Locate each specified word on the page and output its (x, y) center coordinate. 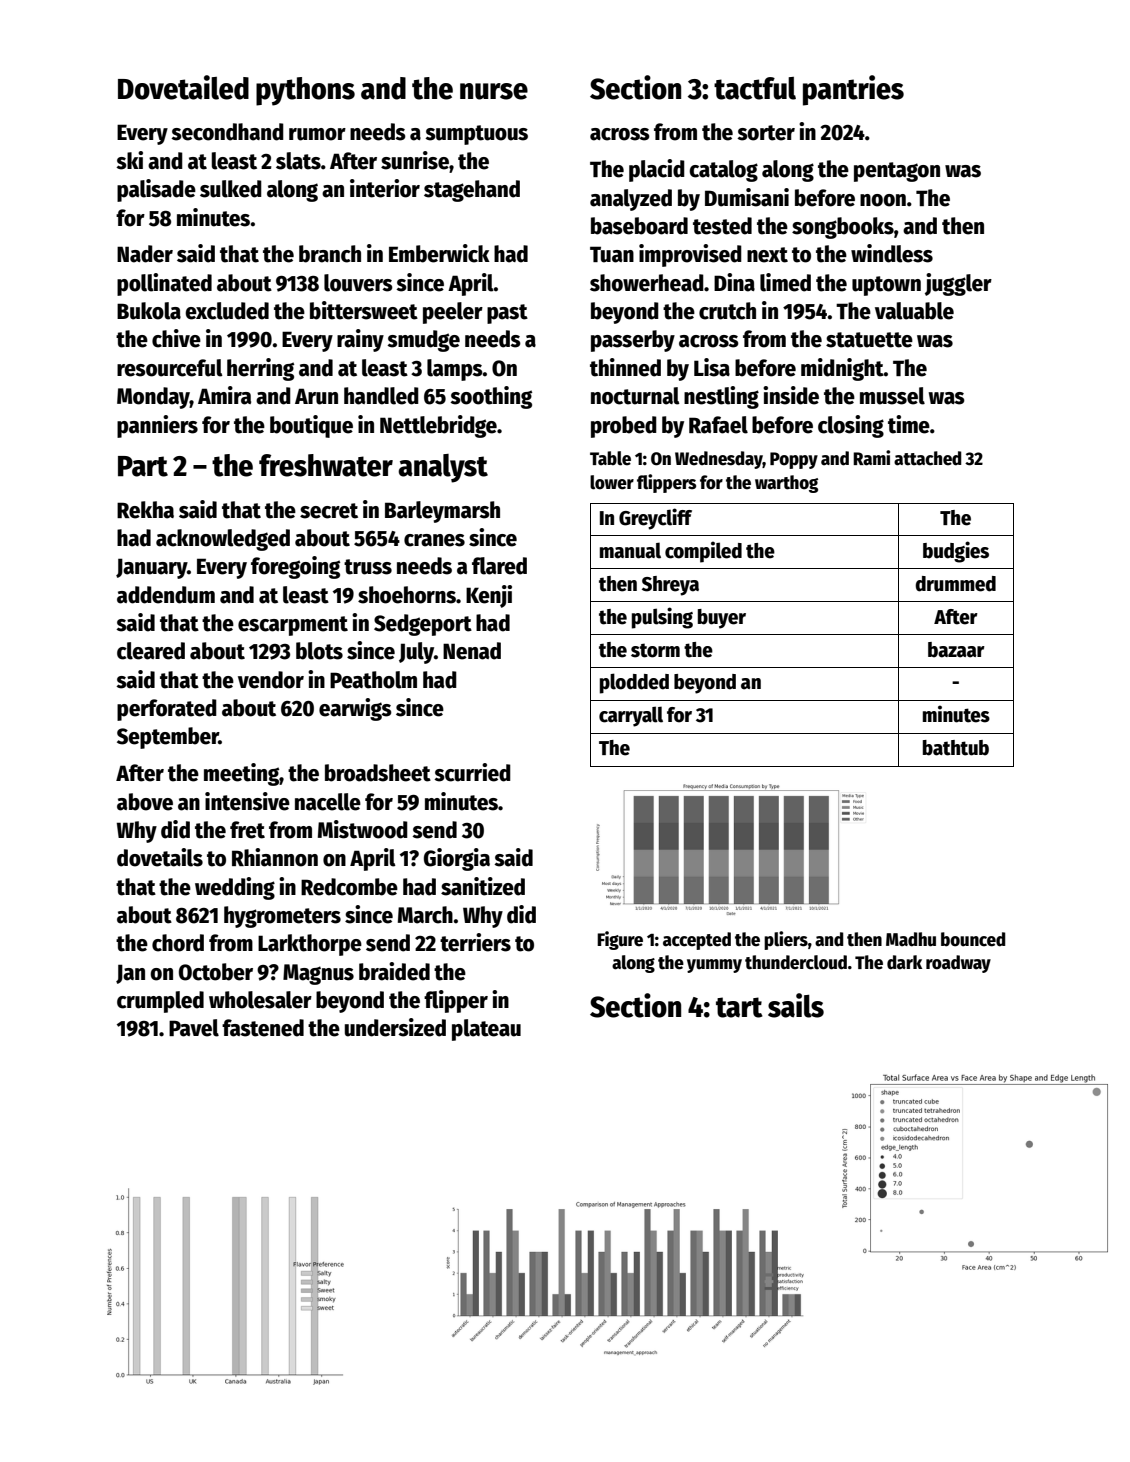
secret (329, 511)
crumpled (160, 1002)
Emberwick (439, 253)
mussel (892, 396)
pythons (305, 91)
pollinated (164, 284)
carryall (631, 716)
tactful (755, 88)
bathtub (956, 748)
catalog (723, 171)
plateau (486, 1030)
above (145, 802)
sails (796, 1005)
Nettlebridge (438, 426)
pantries (853, 90)
